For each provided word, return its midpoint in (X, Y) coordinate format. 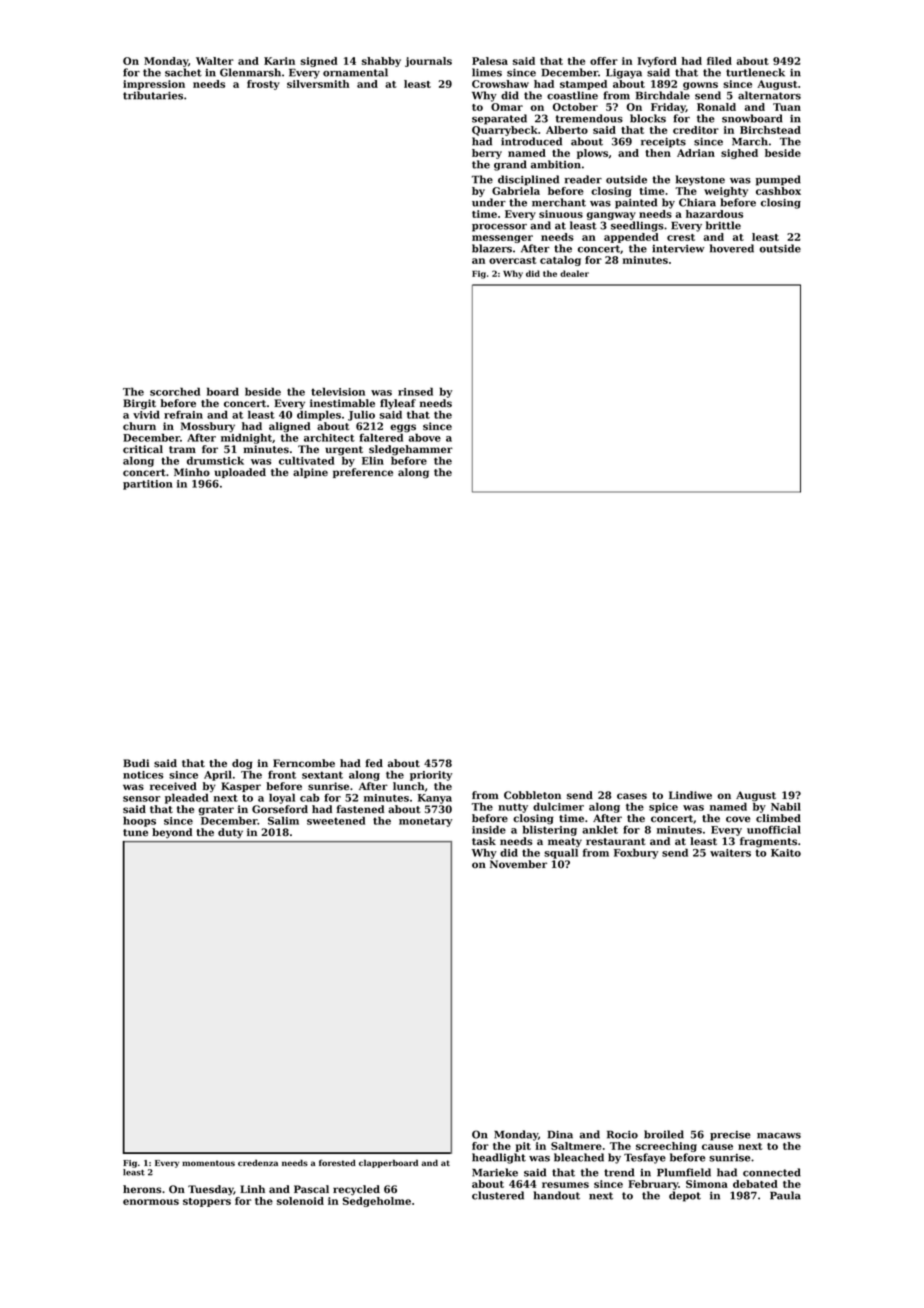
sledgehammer (411, 450)
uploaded (240, 473)
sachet (183, 72)
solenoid (300, 1201)
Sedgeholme (377, 1202)
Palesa (490, 61)
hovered (732, 248)
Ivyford (657, 62)
